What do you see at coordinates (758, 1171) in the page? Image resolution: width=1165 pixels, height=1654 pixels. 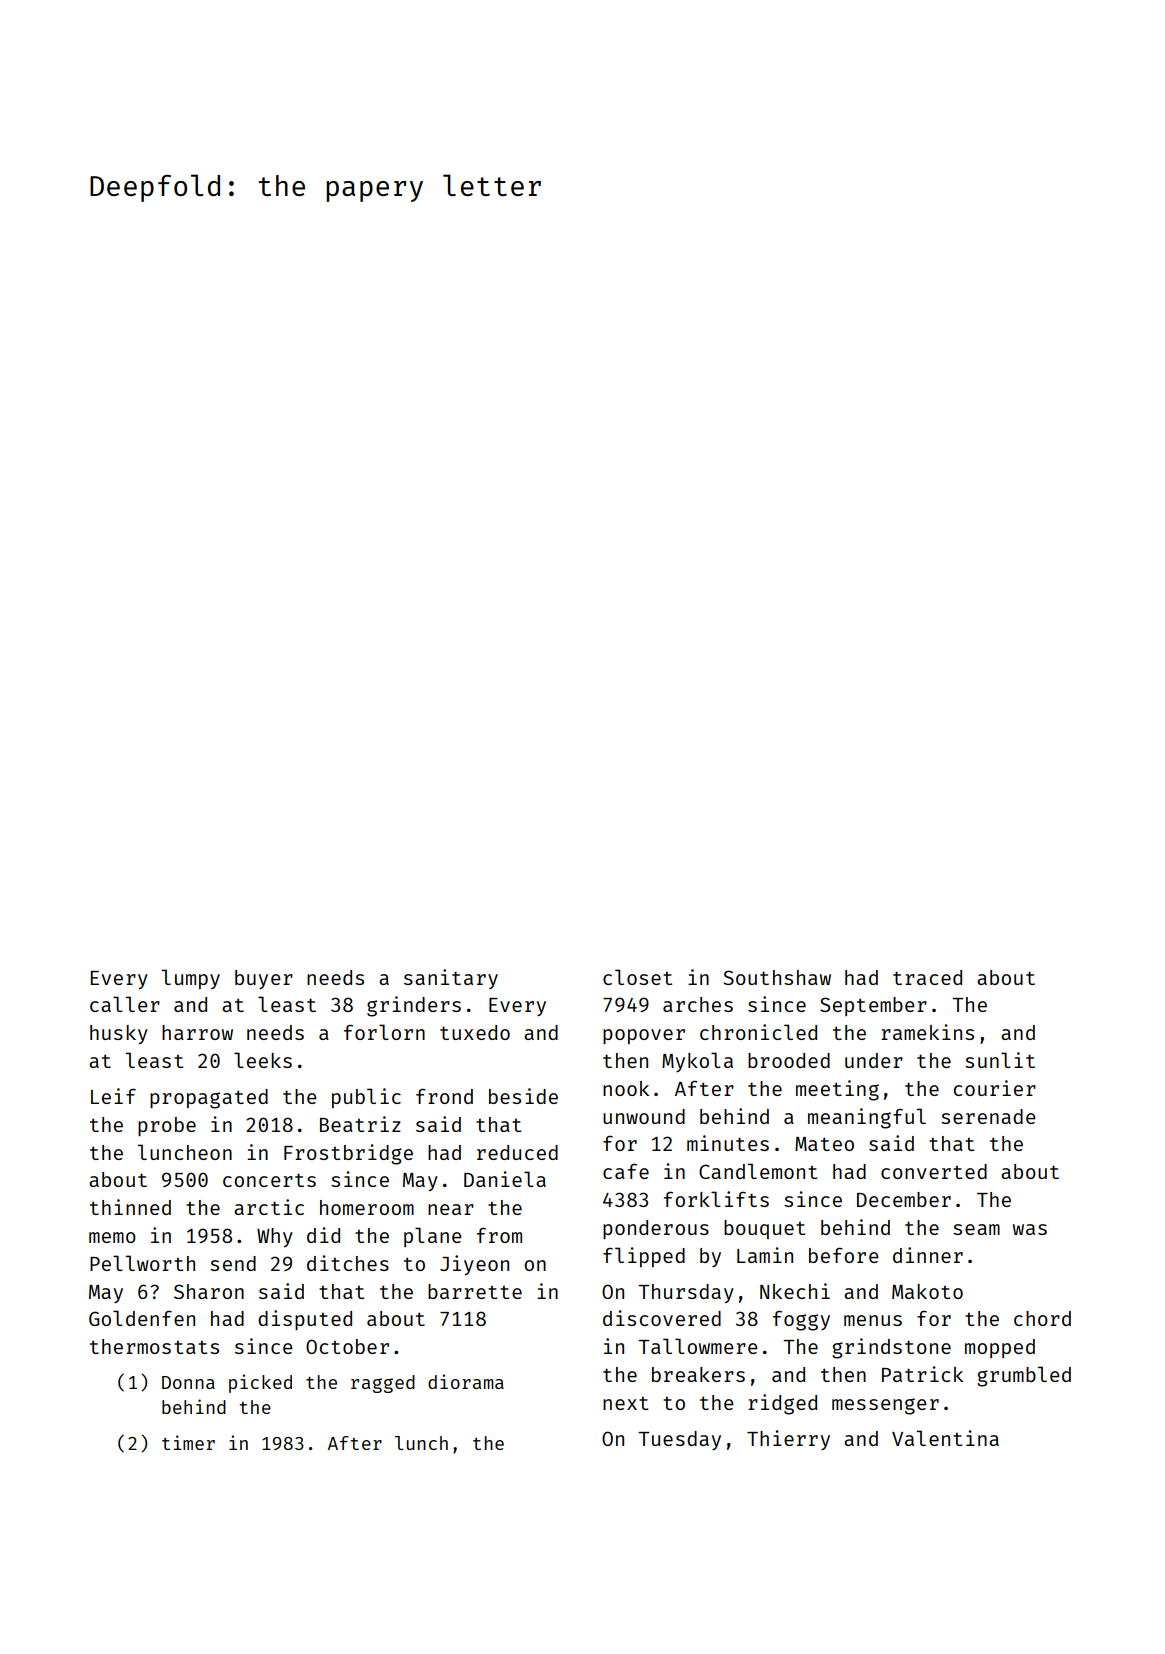 I see `Candlemont` at bounding box center [758, 1171].
